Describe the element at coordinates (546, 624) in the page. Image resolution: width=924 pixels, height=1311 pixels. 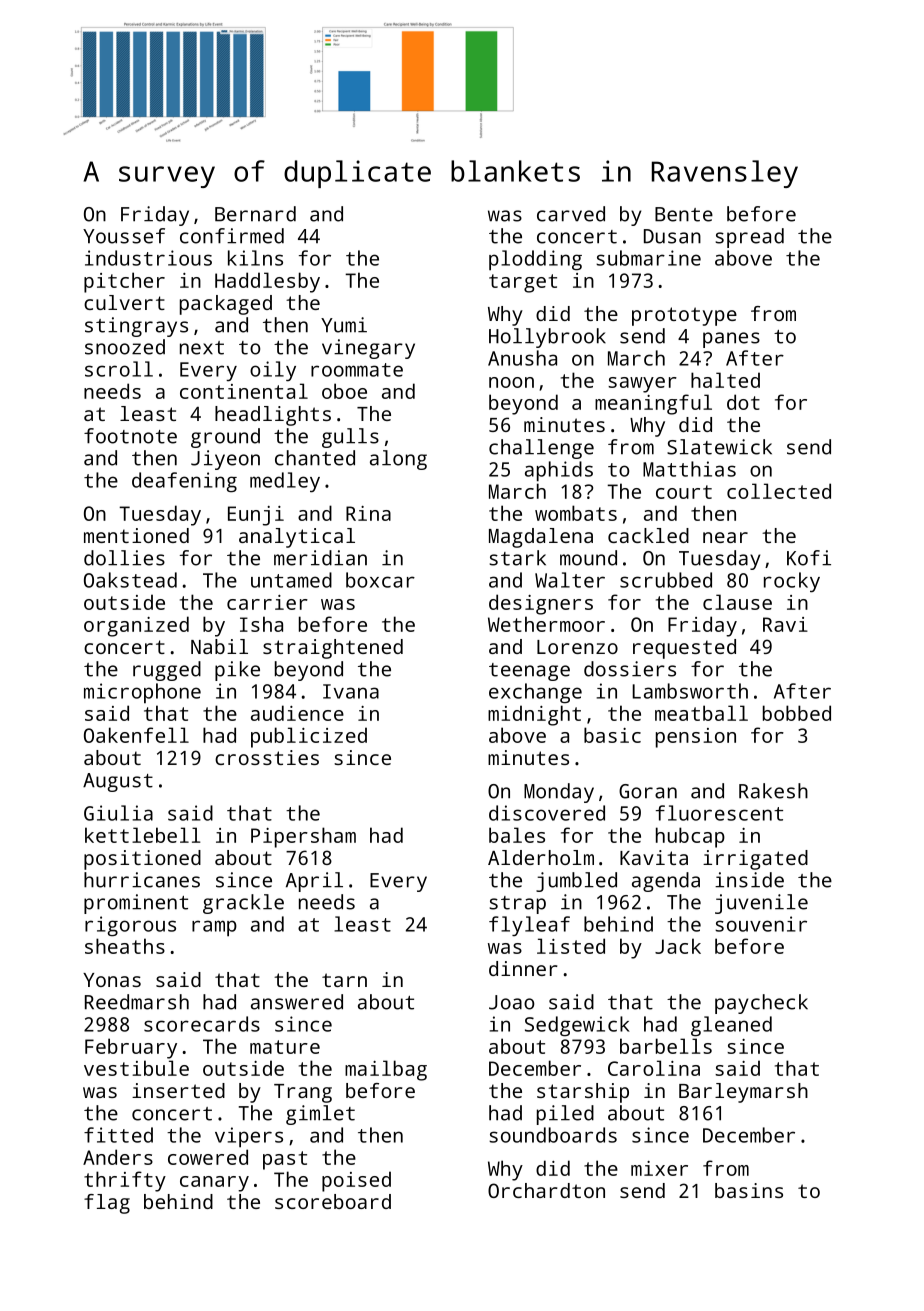
I see `Wethermoor` at that location.
